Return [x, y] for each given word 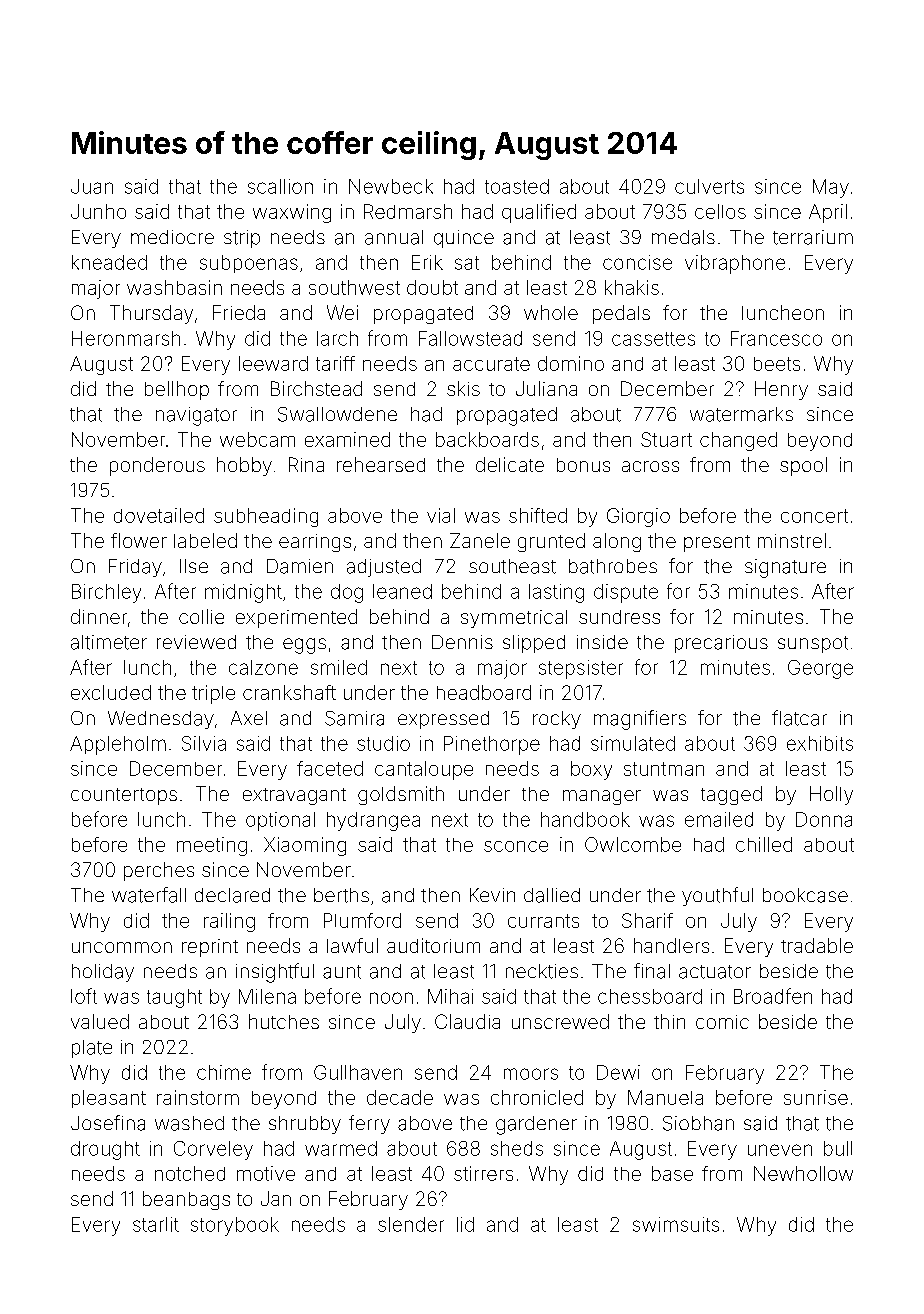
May [831, 188]
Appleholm [118, 745]
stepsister [581, 669]
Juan [92, 186]
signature [785, 568]
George [820, 669]
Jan [276, 1198]
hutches [284, 1021]
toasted [517, 186]
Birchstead [316, 388]
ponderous [157, 466]
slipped [534, 644]
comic [722, 1022]
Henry [781, 390]
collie [201, 616]
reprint [210, 948]
